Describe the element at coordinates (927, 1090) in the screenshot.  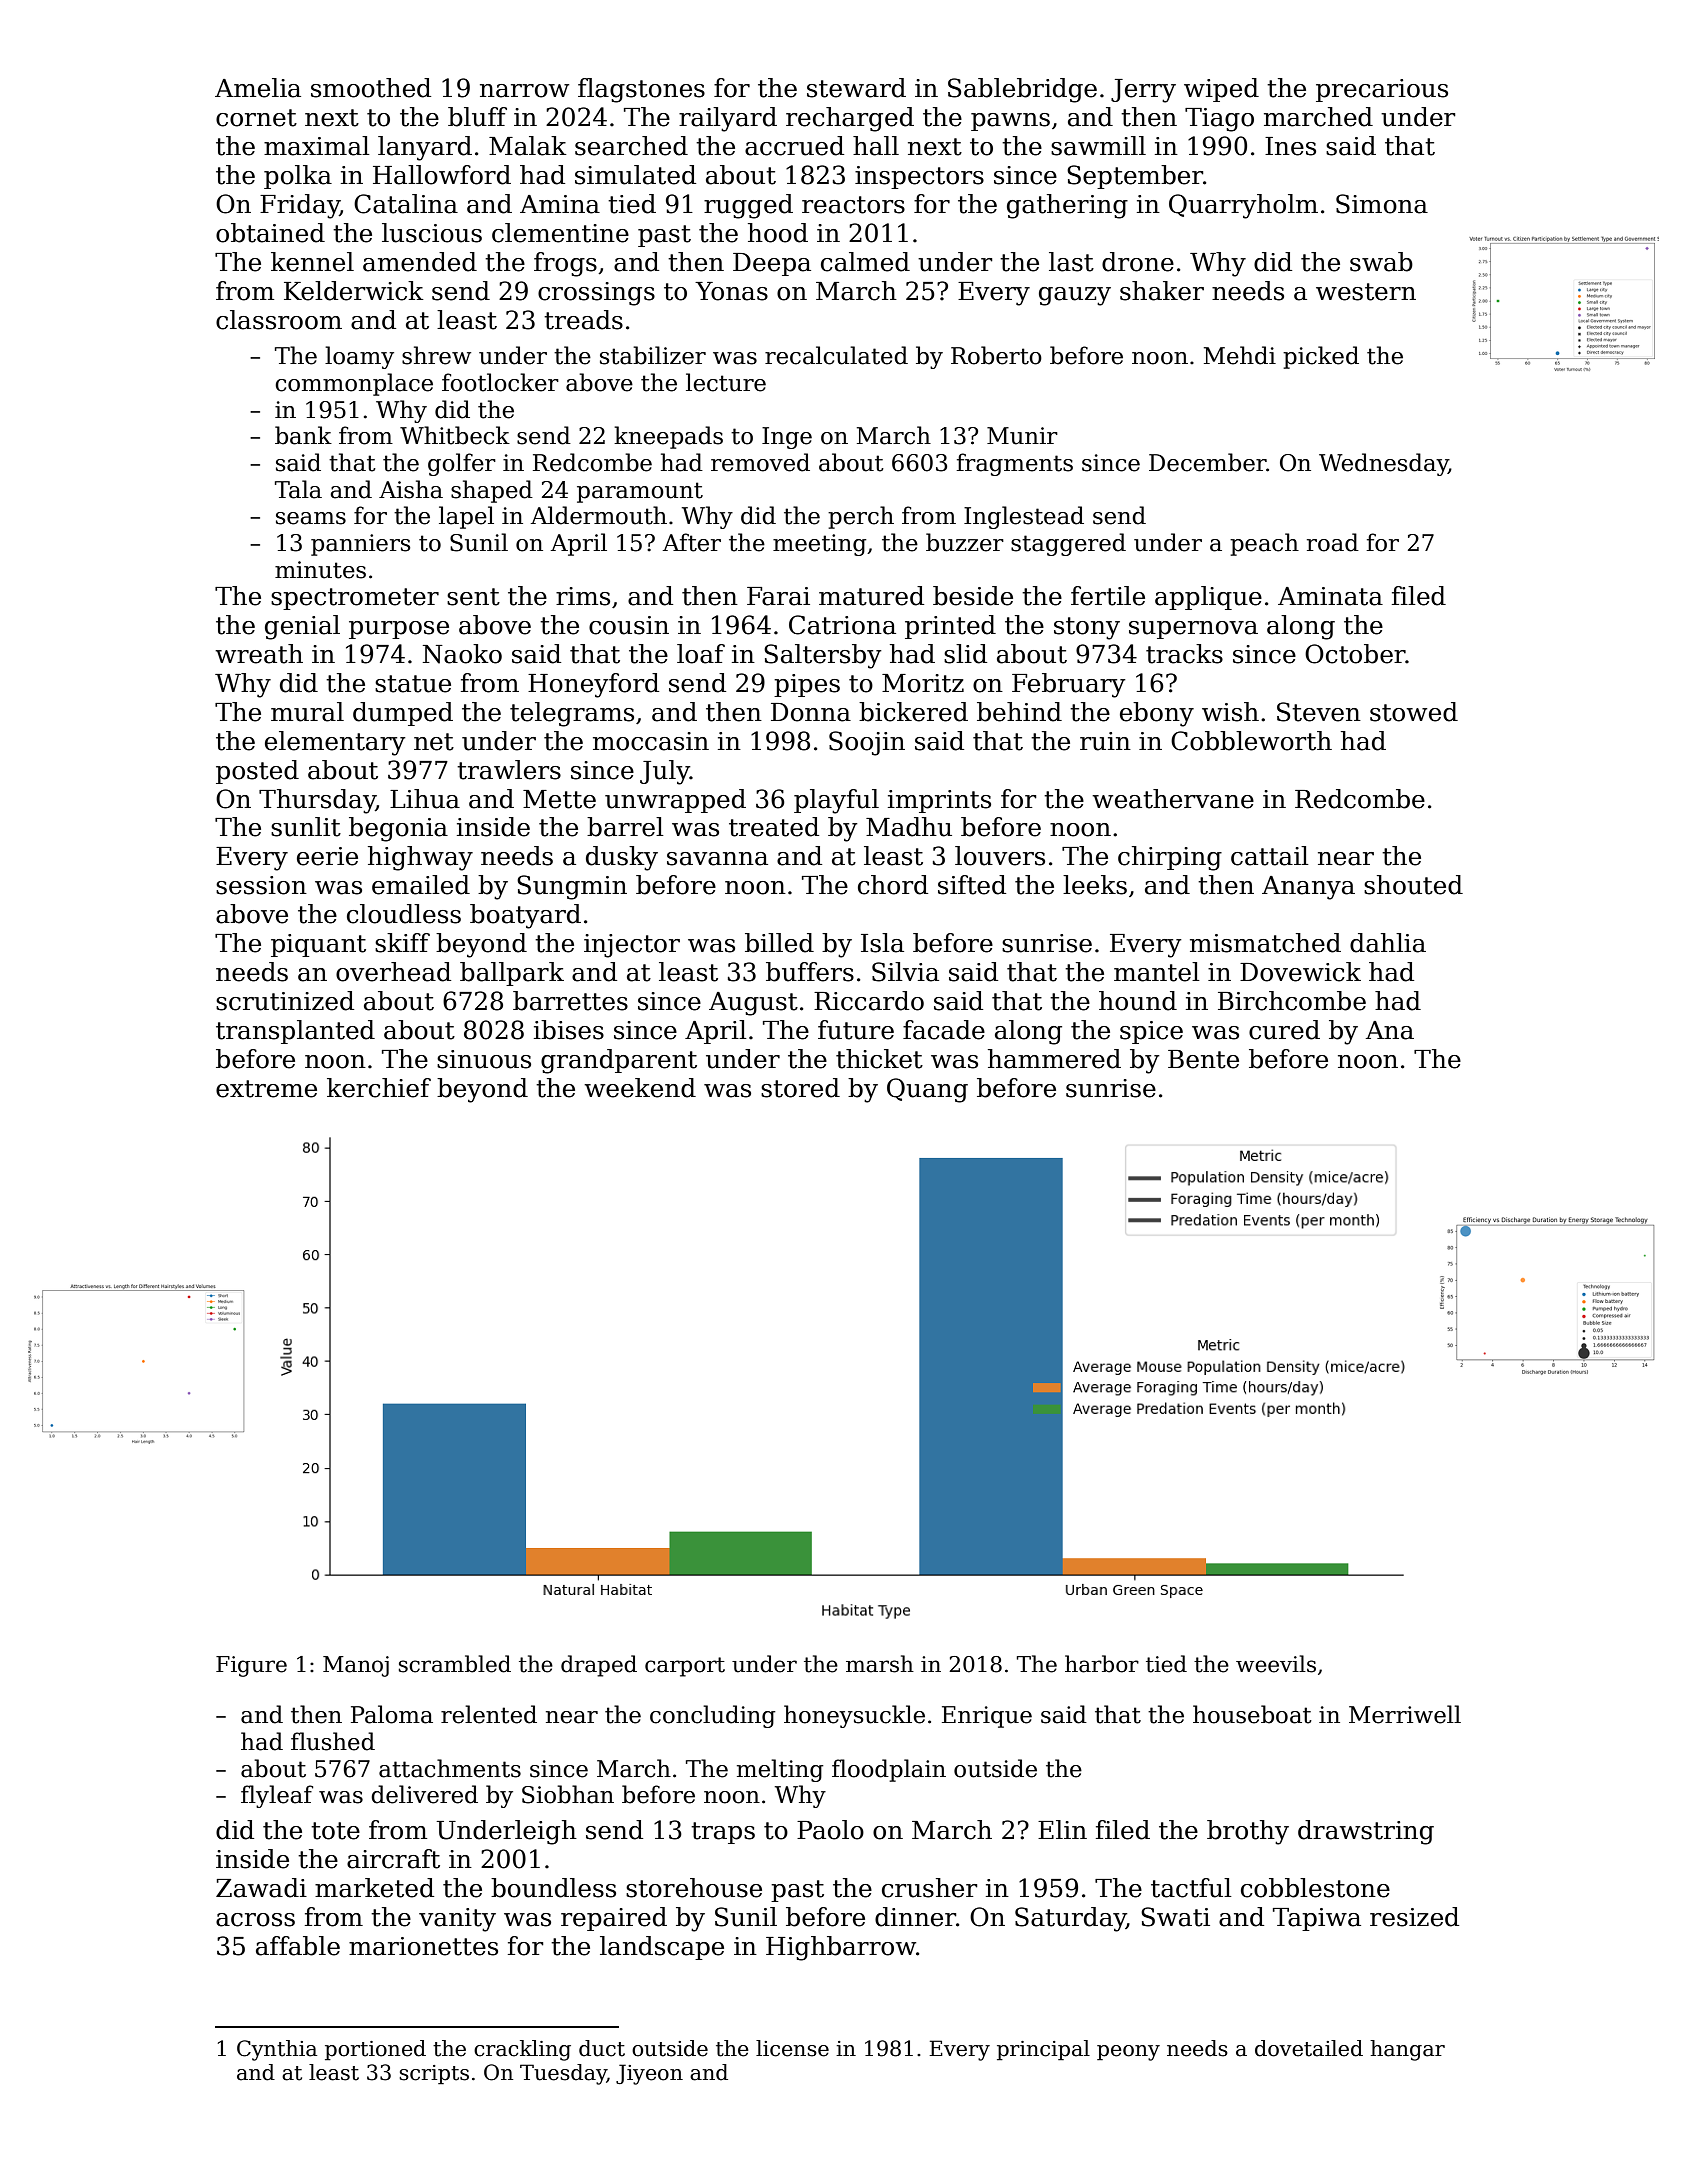
I see `Quang` at that location.
